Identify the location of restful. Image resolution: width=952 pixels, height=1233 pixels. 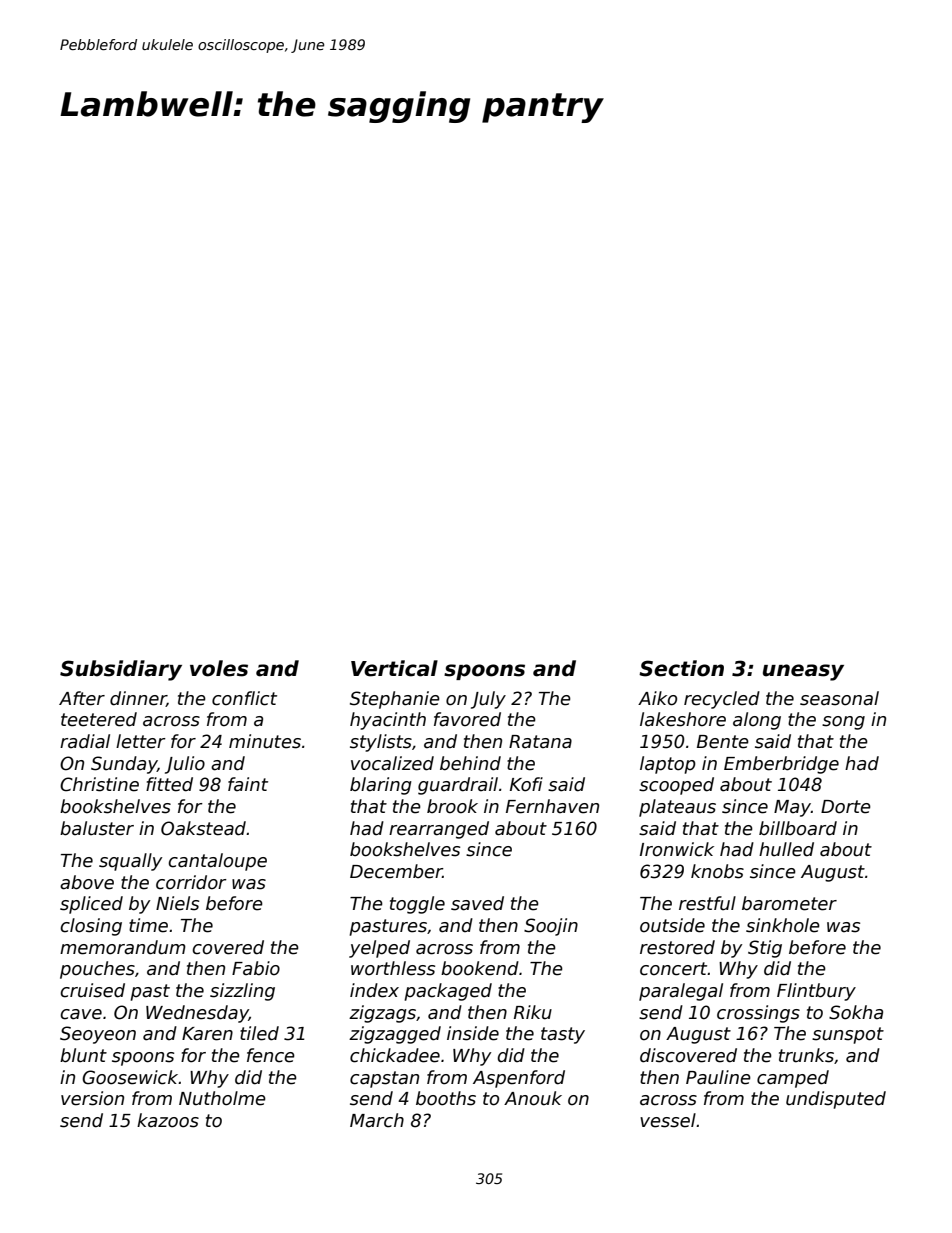
(707, 903).
